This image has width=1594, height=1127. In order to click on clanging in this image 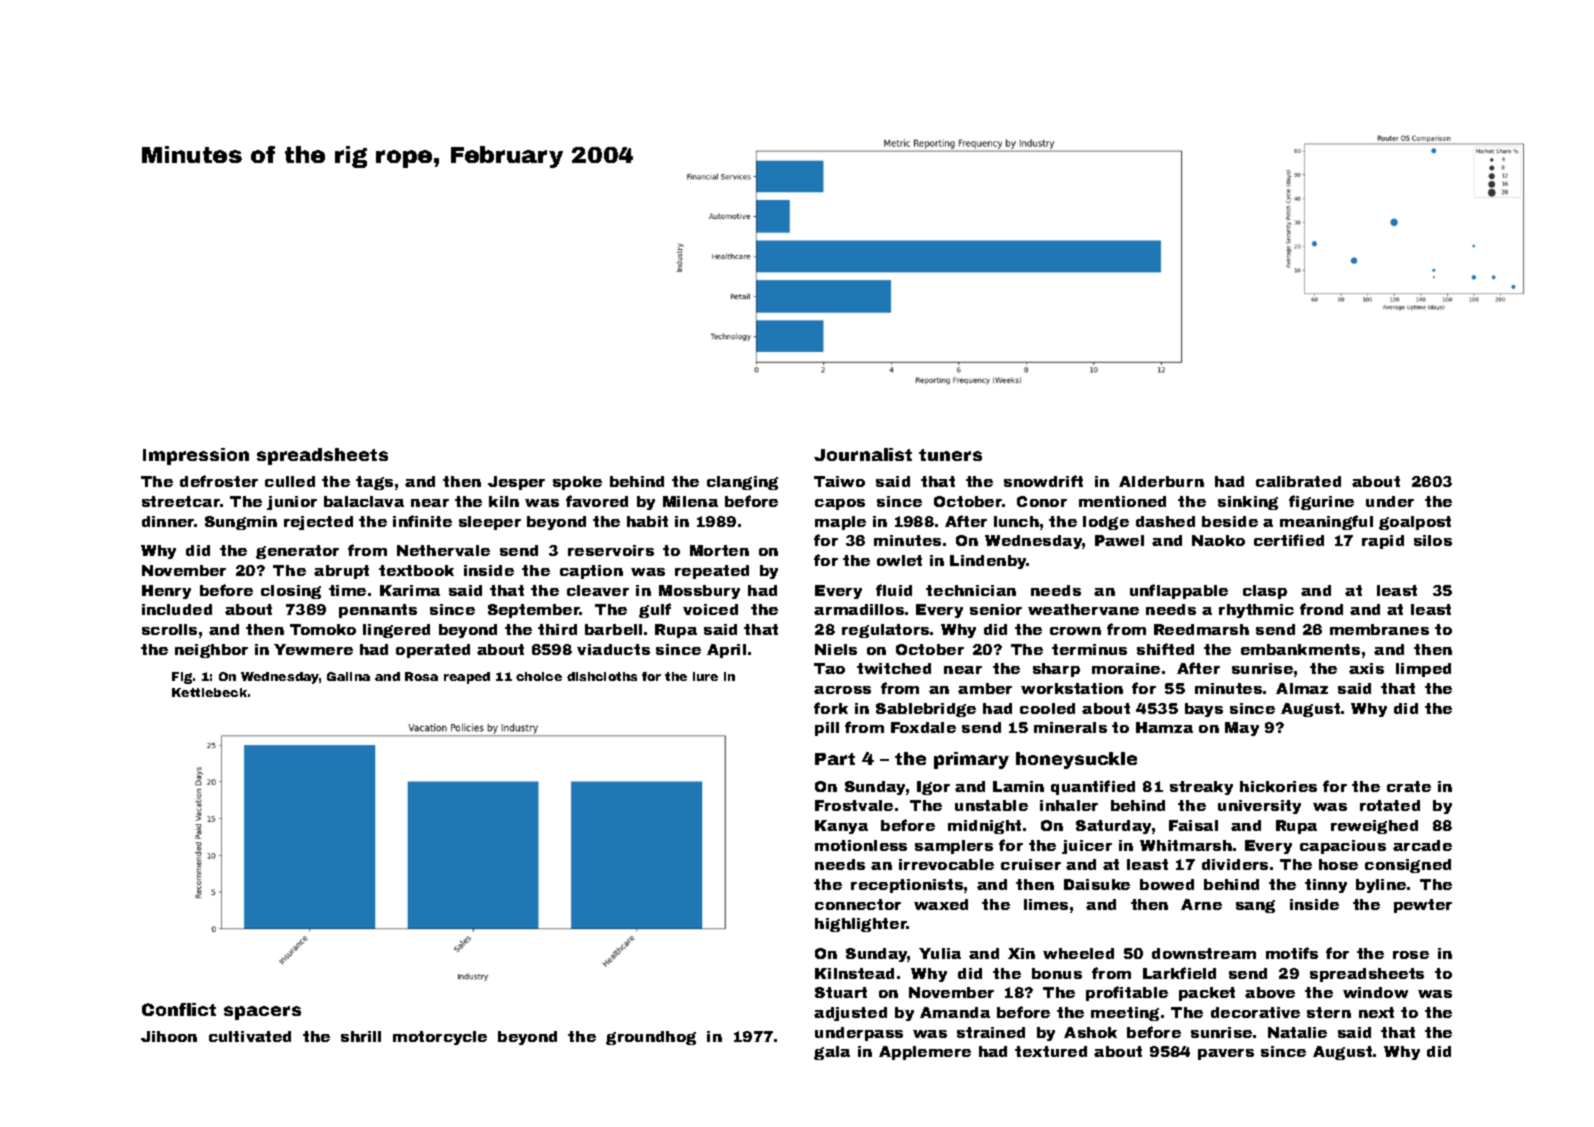, I will do `click(742, 483)`.
